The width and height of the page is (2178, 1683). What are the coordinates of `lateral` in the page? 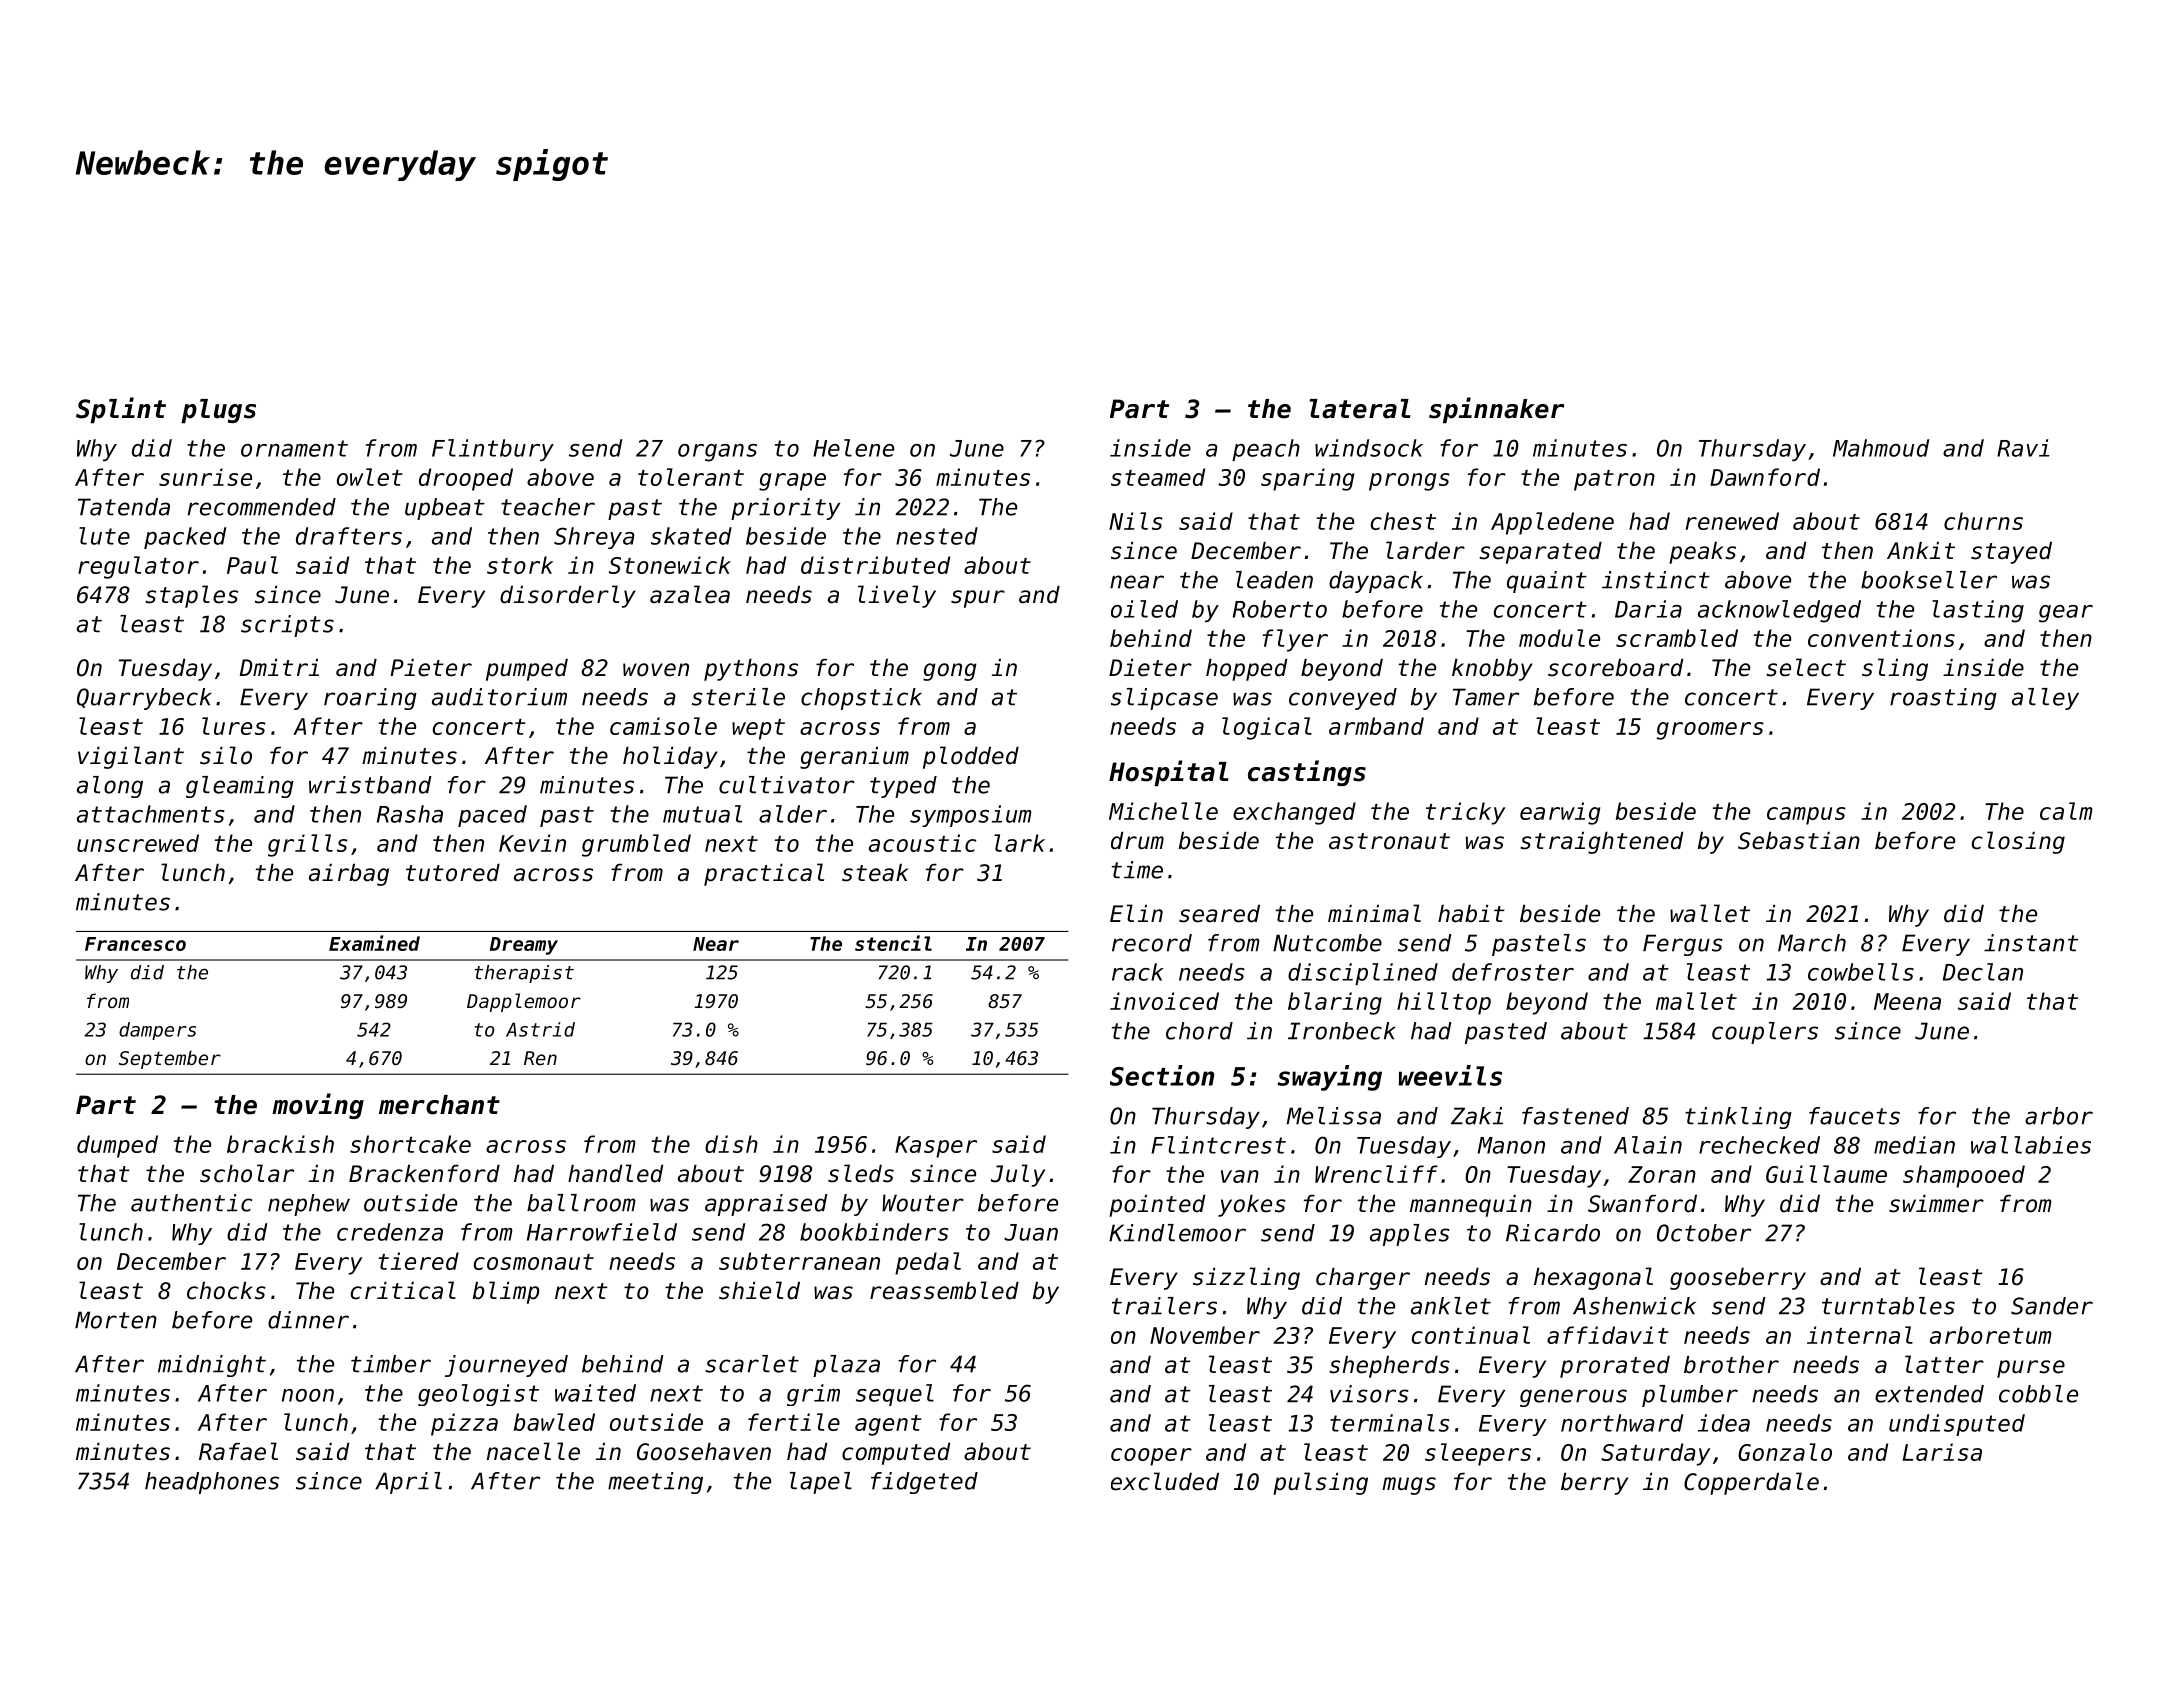 It's located at (1360, 409).
